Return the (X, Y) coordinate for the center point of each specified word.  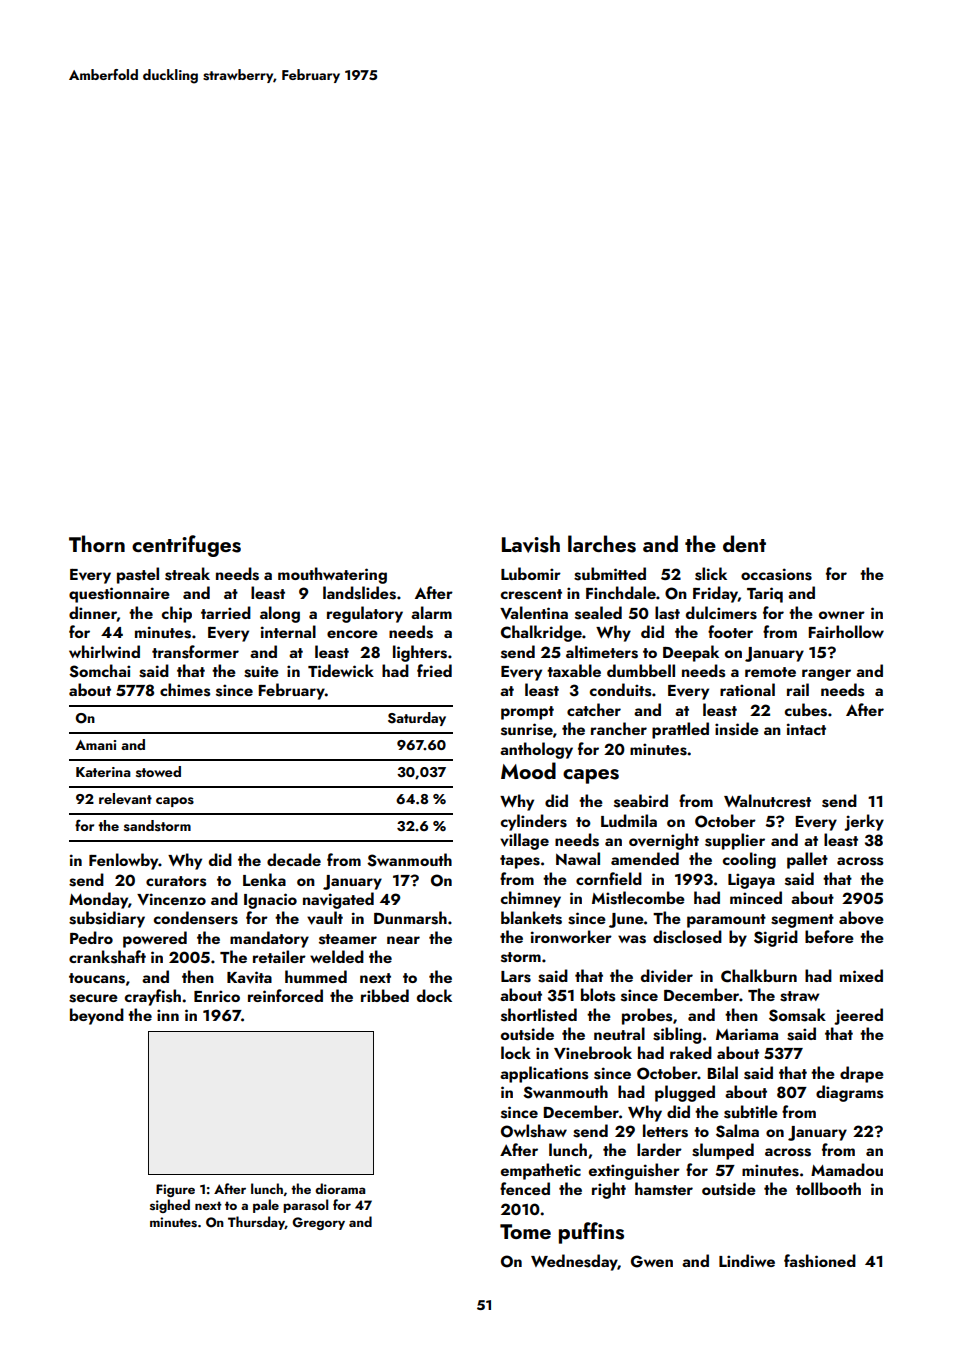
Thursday (256, 1223)
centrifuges (186, 546)
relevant (125, 799)
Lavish (531, 544)
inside (737, 729)
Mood (528, 770)
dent (744, 543)
